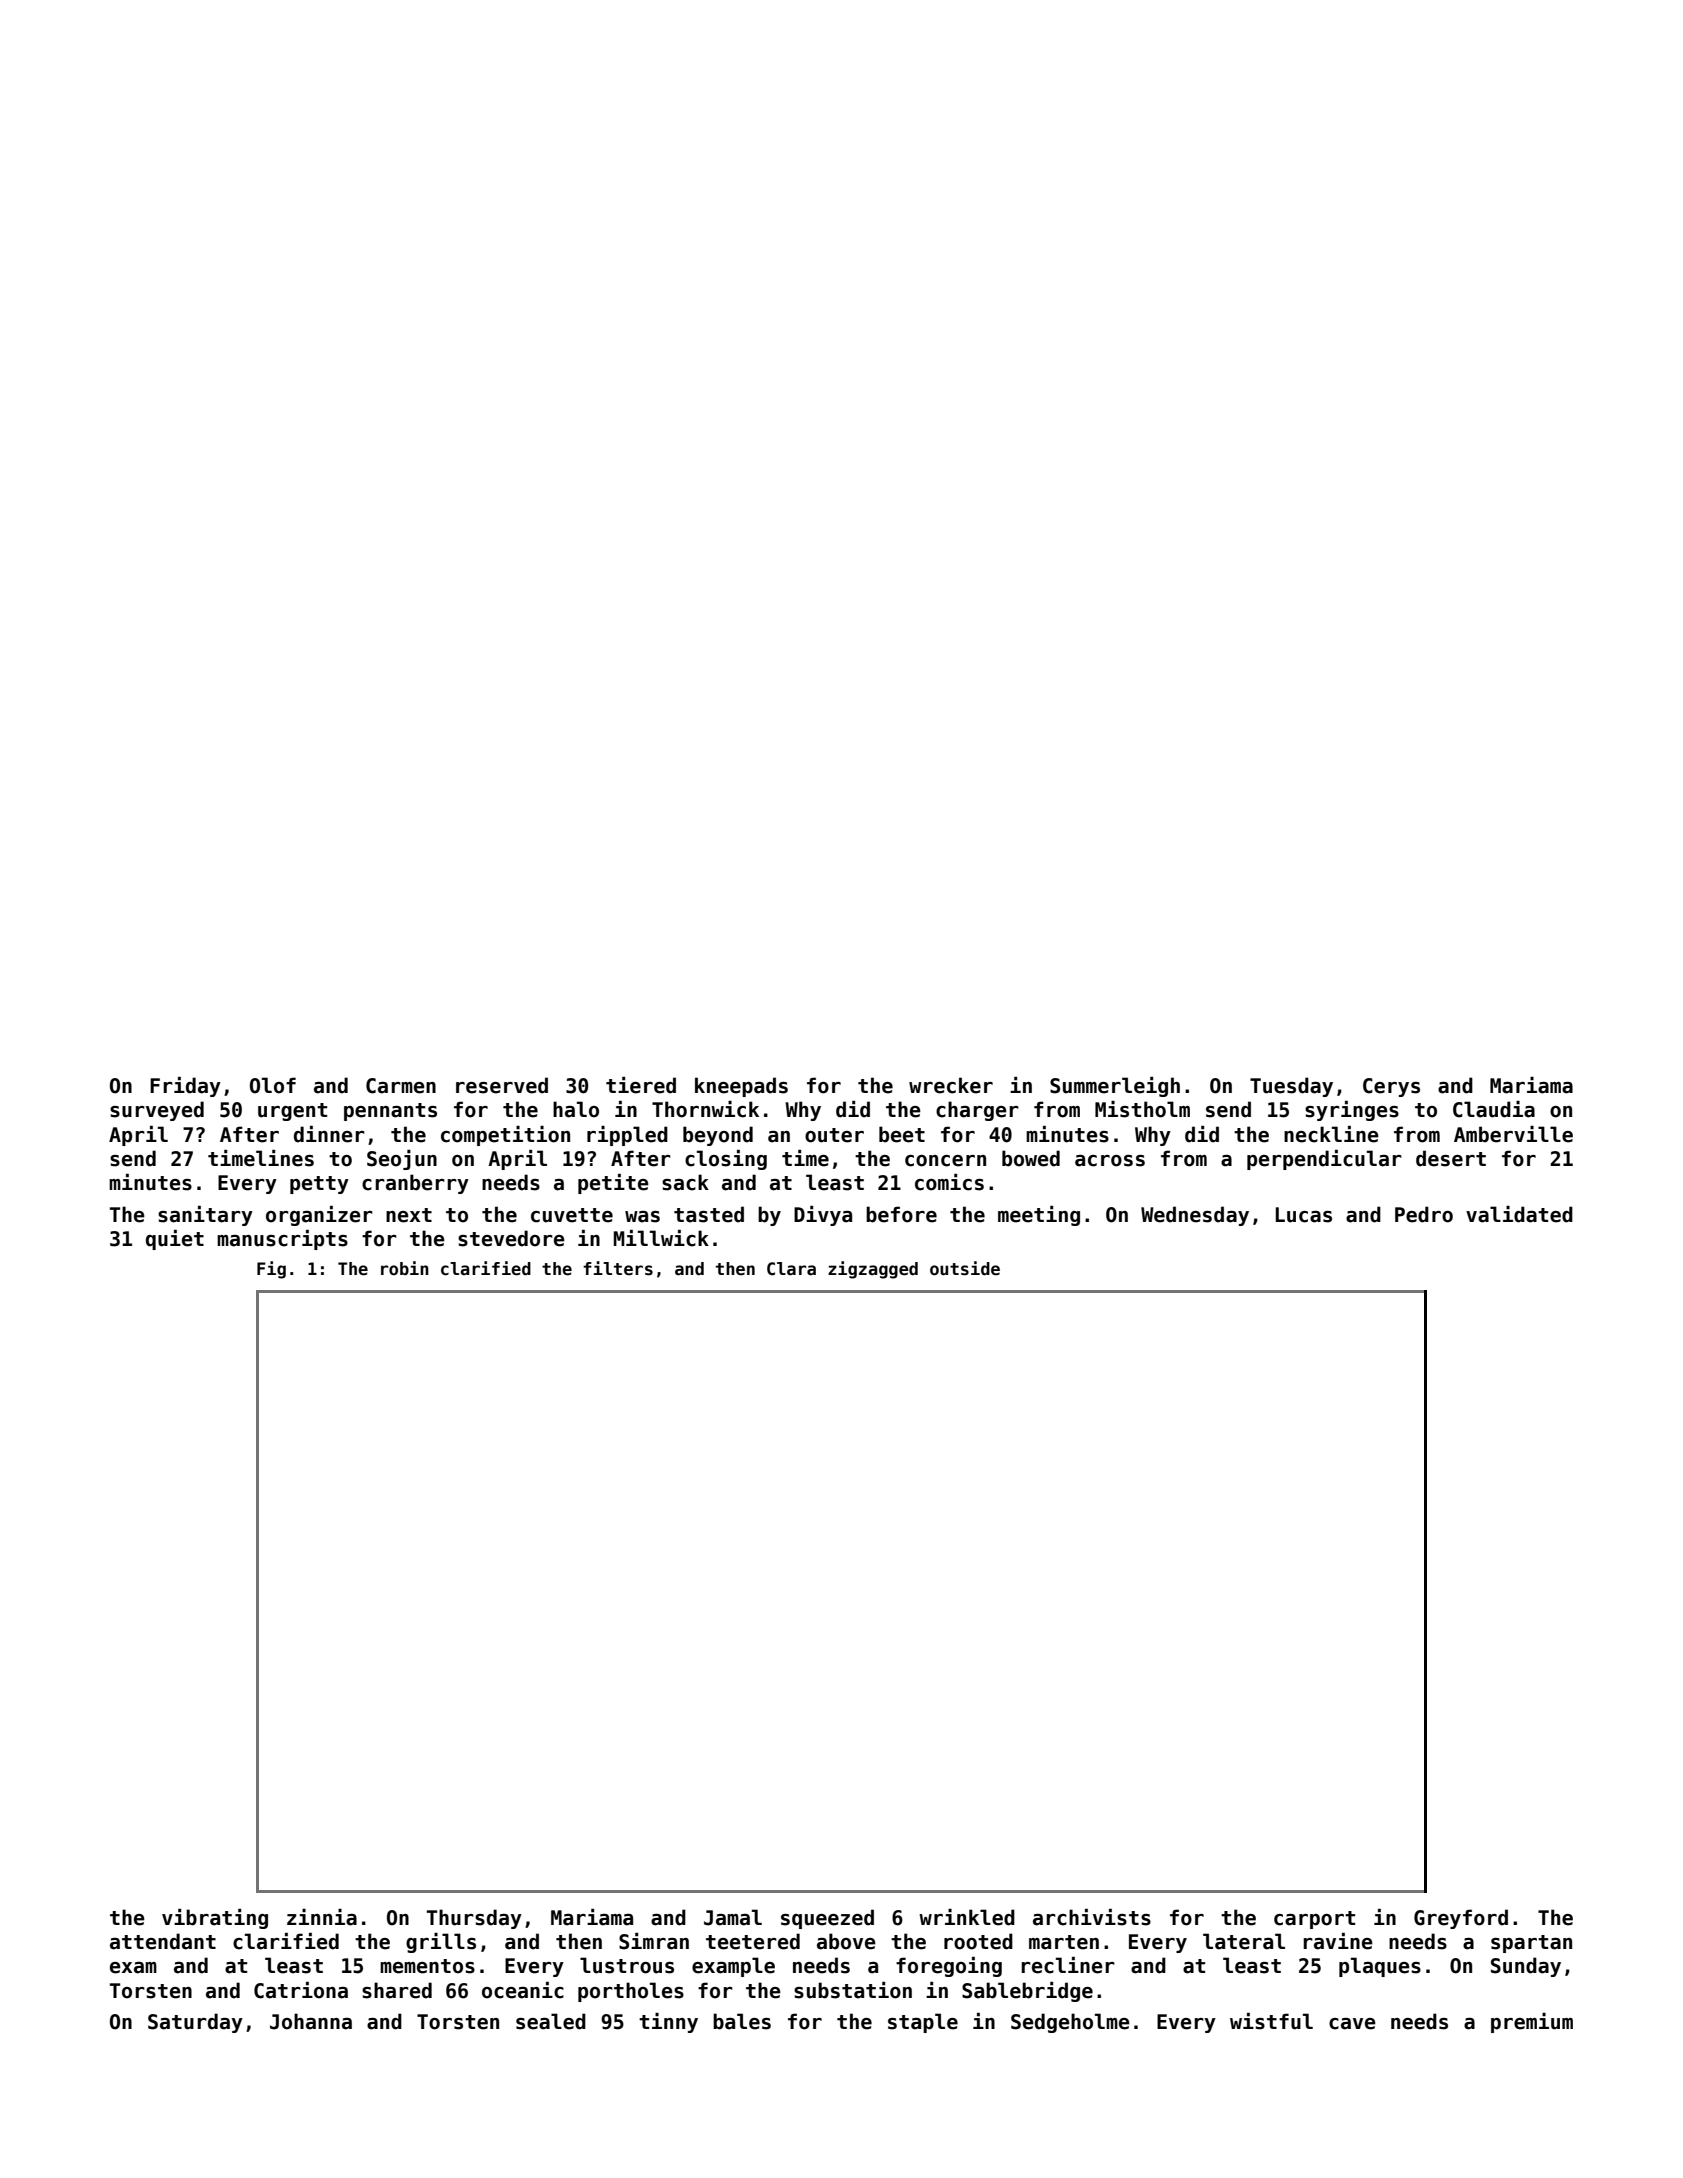 The width and height of the document is (1683, 2178). I want to click on wrinkled, so click(967, 1917).
